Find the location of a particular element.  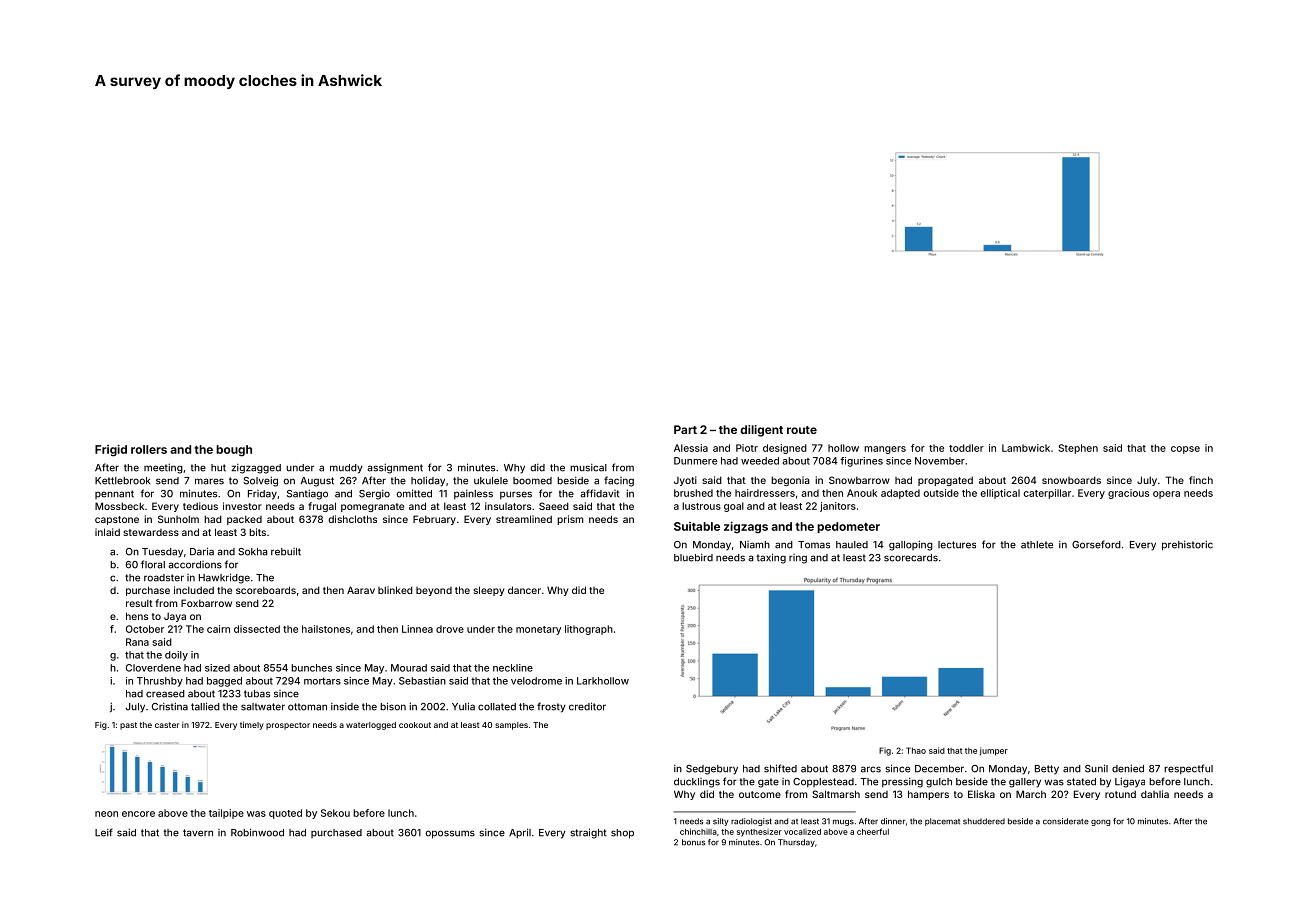

athlete is located at coordinates (1037, 545).
